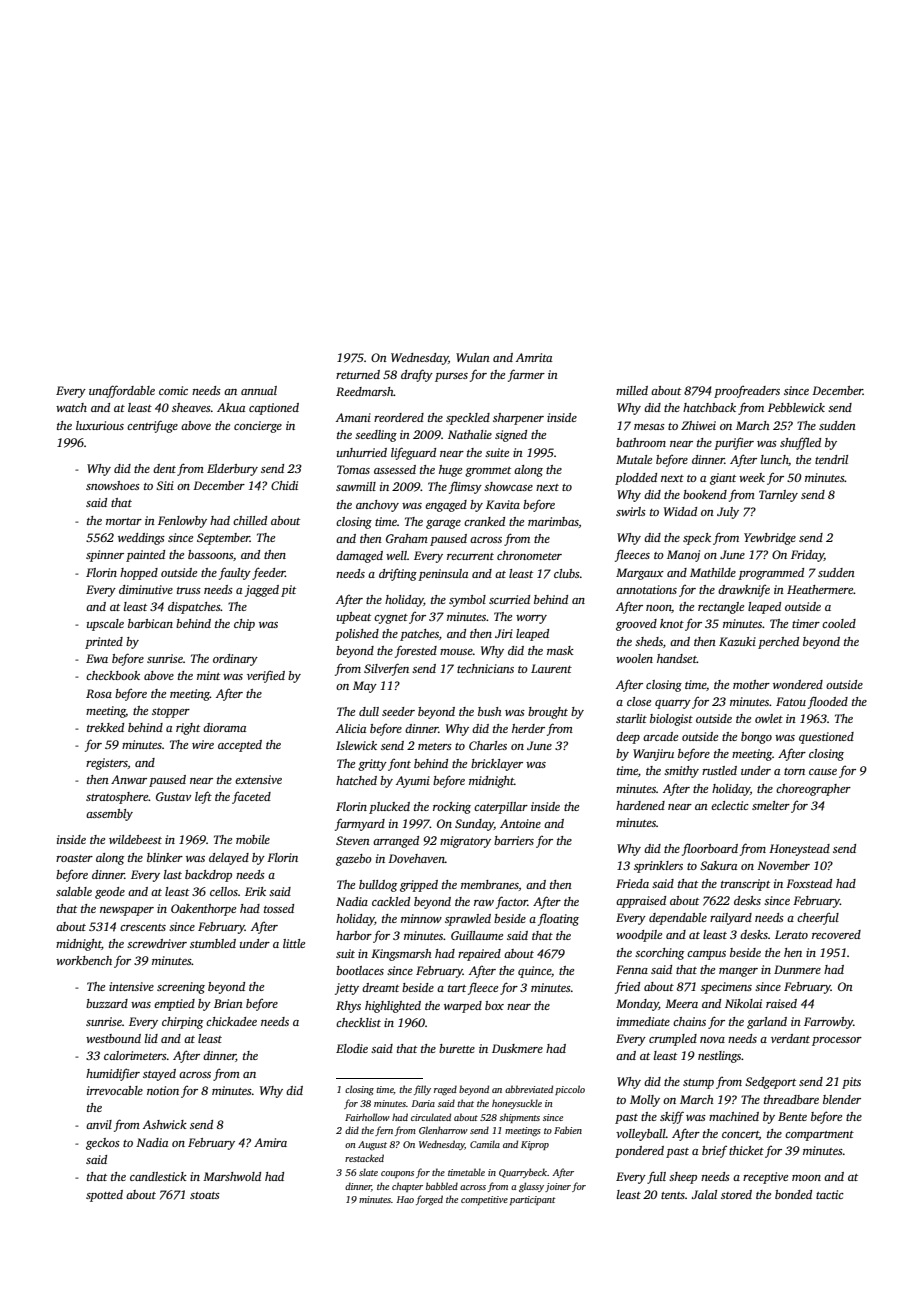  What do you see at coordinates (203, 797) in the image?
I see `left` at bounding box center [203, 797].
